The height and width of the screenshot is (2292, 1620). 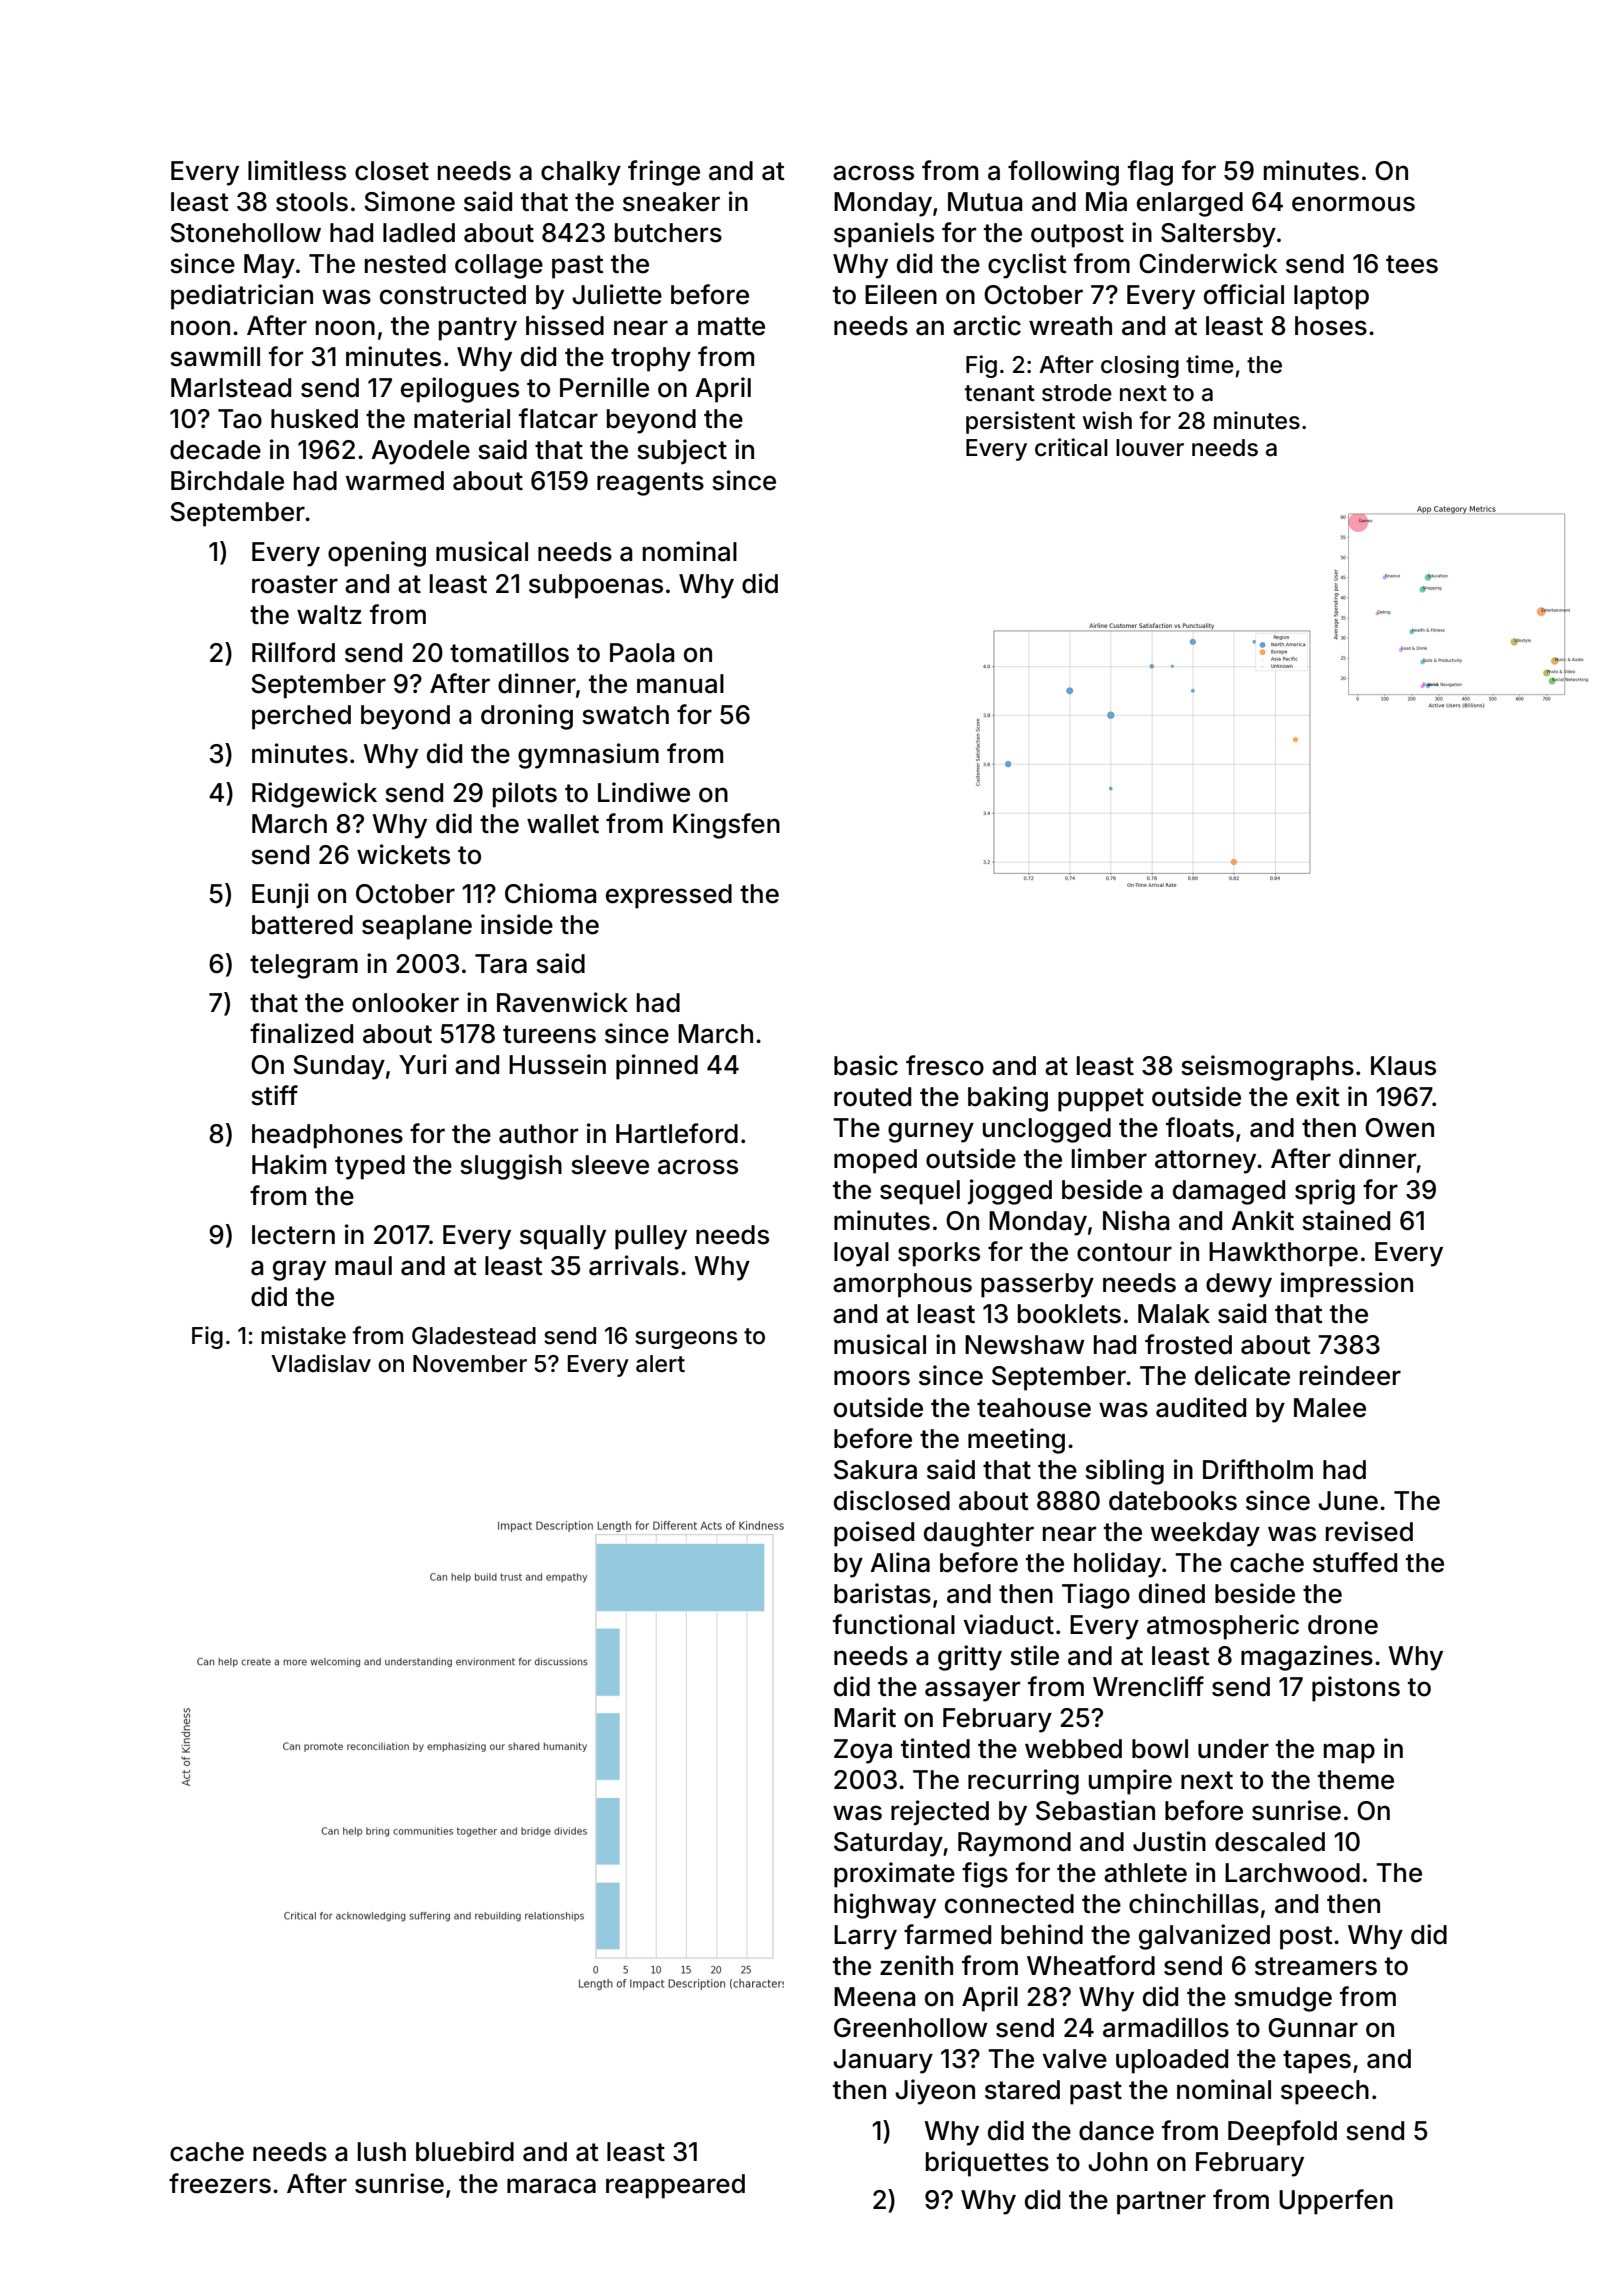 What do you see at coordinates (1161, 2203) in the screenshot?
I see `partner` at bounding box center [1161, 2203].
